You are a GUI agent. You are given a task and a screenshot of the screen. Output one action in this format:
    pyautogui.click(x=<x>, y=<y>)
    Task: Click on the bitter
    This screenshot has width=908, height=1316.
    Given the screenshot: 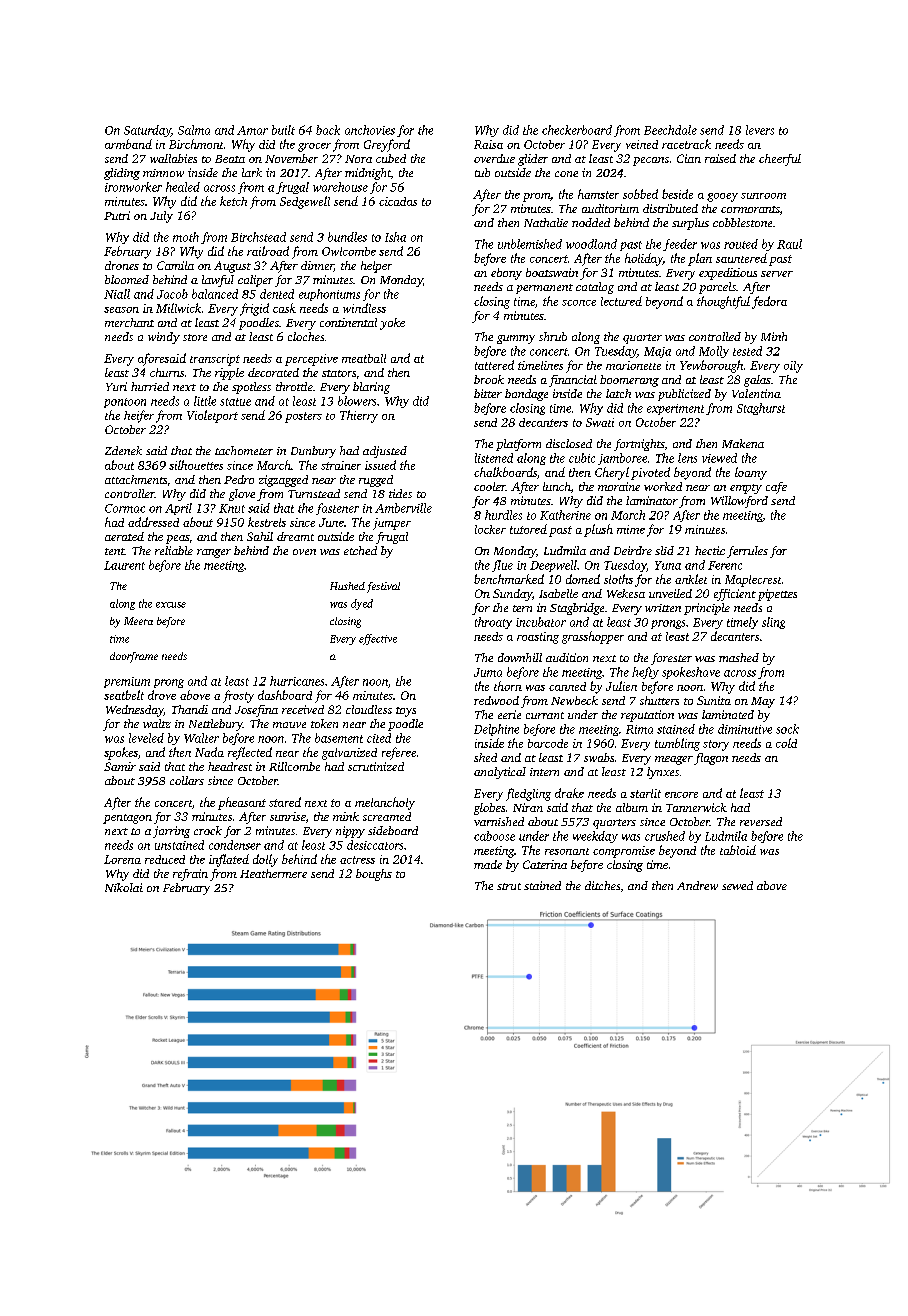 What is the action you would take?
    pyautogui.click(x=488, y=393)
